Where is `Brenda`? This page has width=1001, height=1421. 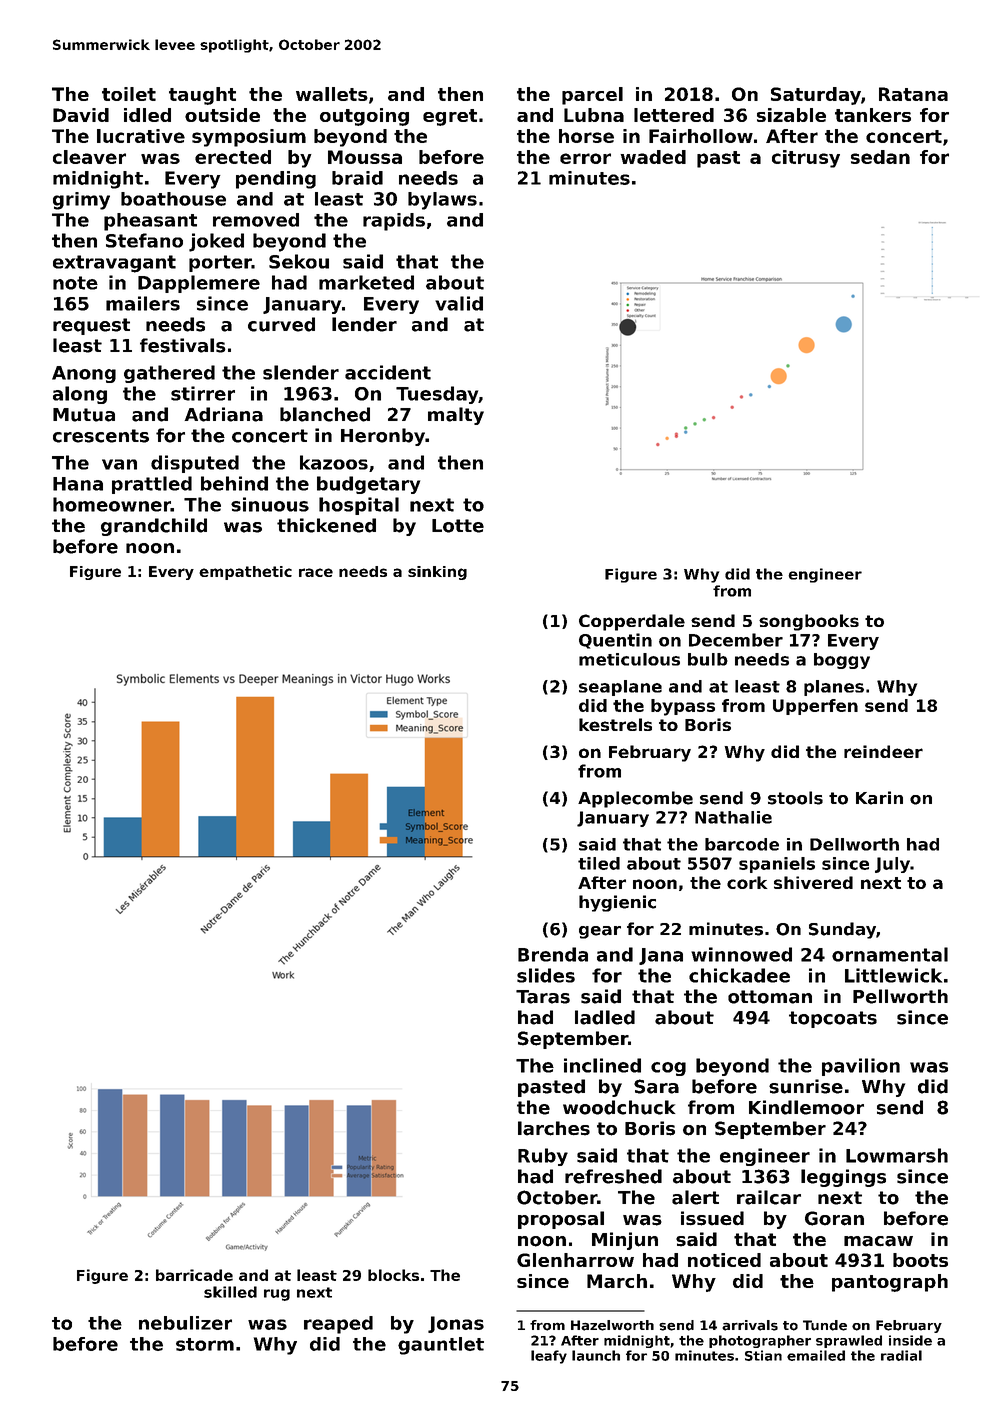 Brenda is located at coordinates (553, 954).
